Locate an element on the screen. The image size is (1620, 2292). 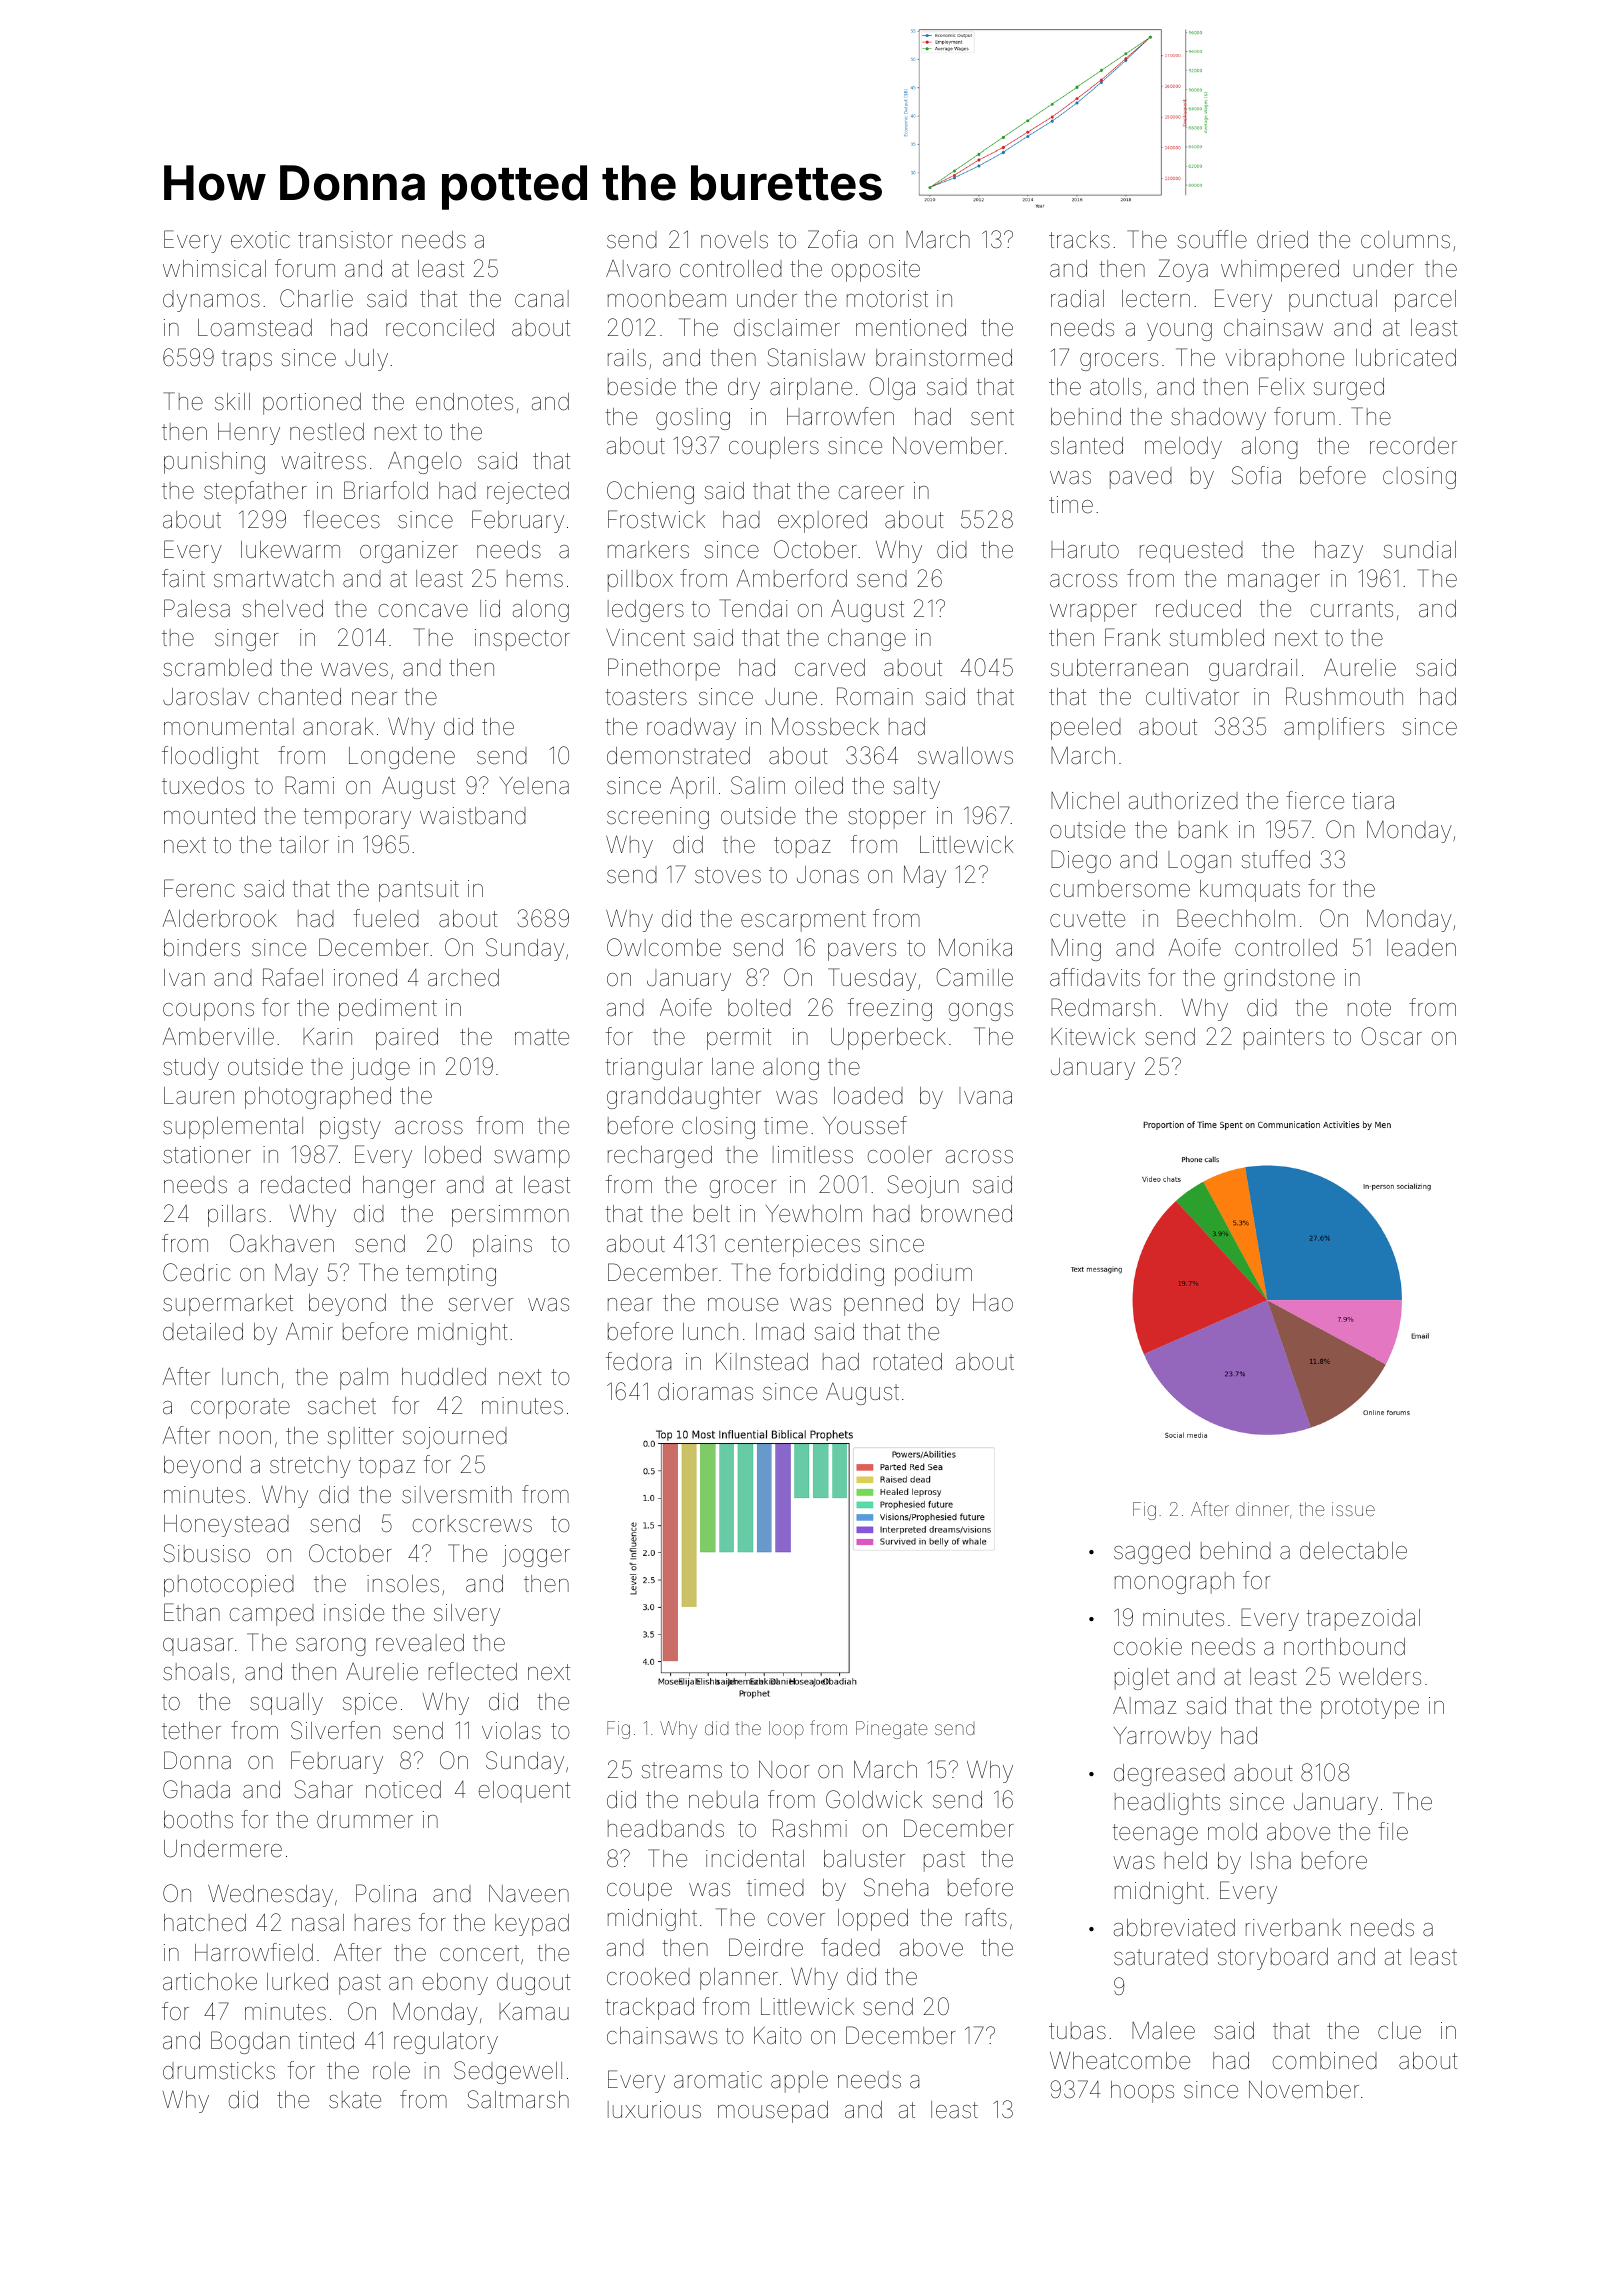
shelved is located at coordinates (282, 609).
